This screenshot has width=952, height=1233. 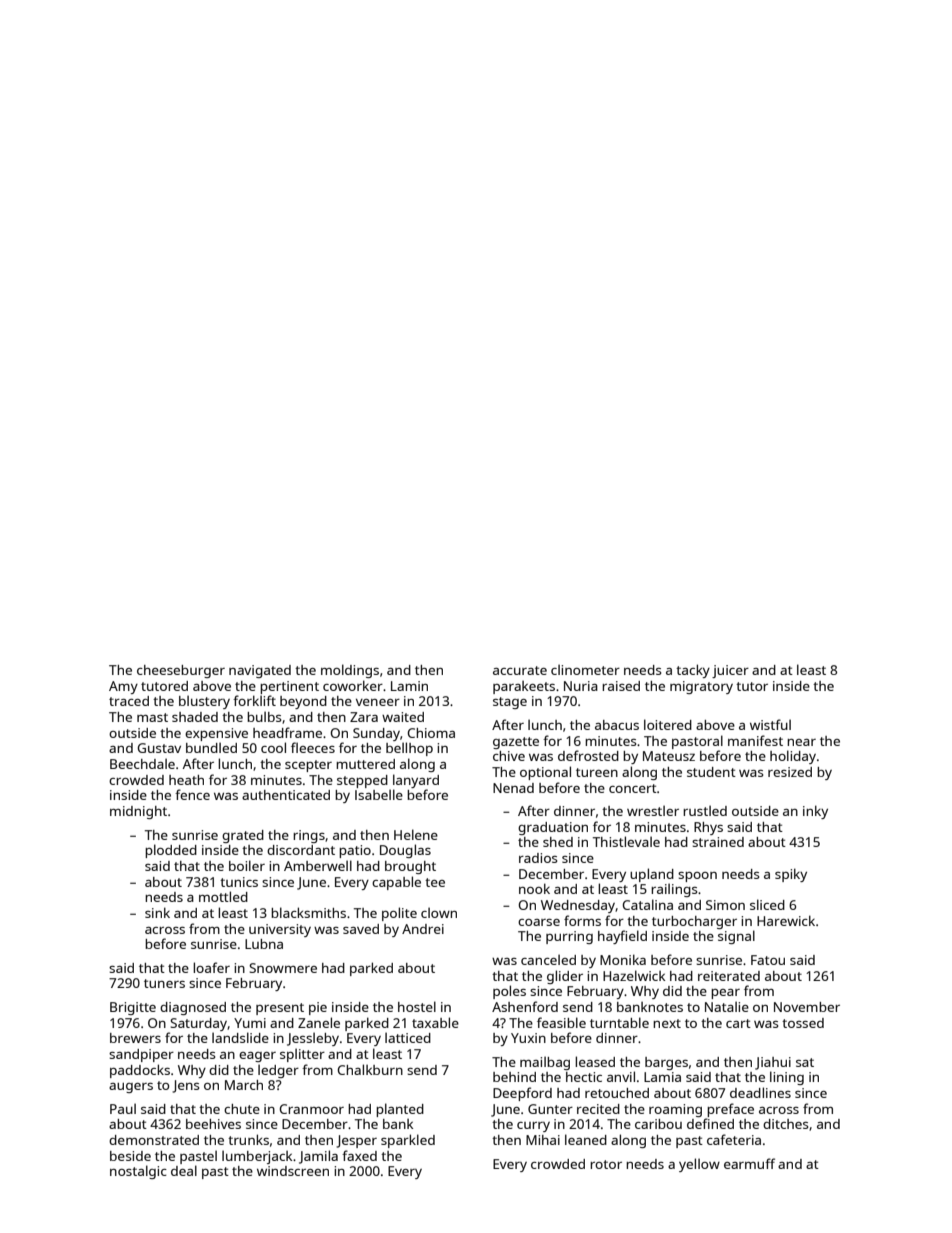 I want to click on present, so click(x=280, y=1009).
